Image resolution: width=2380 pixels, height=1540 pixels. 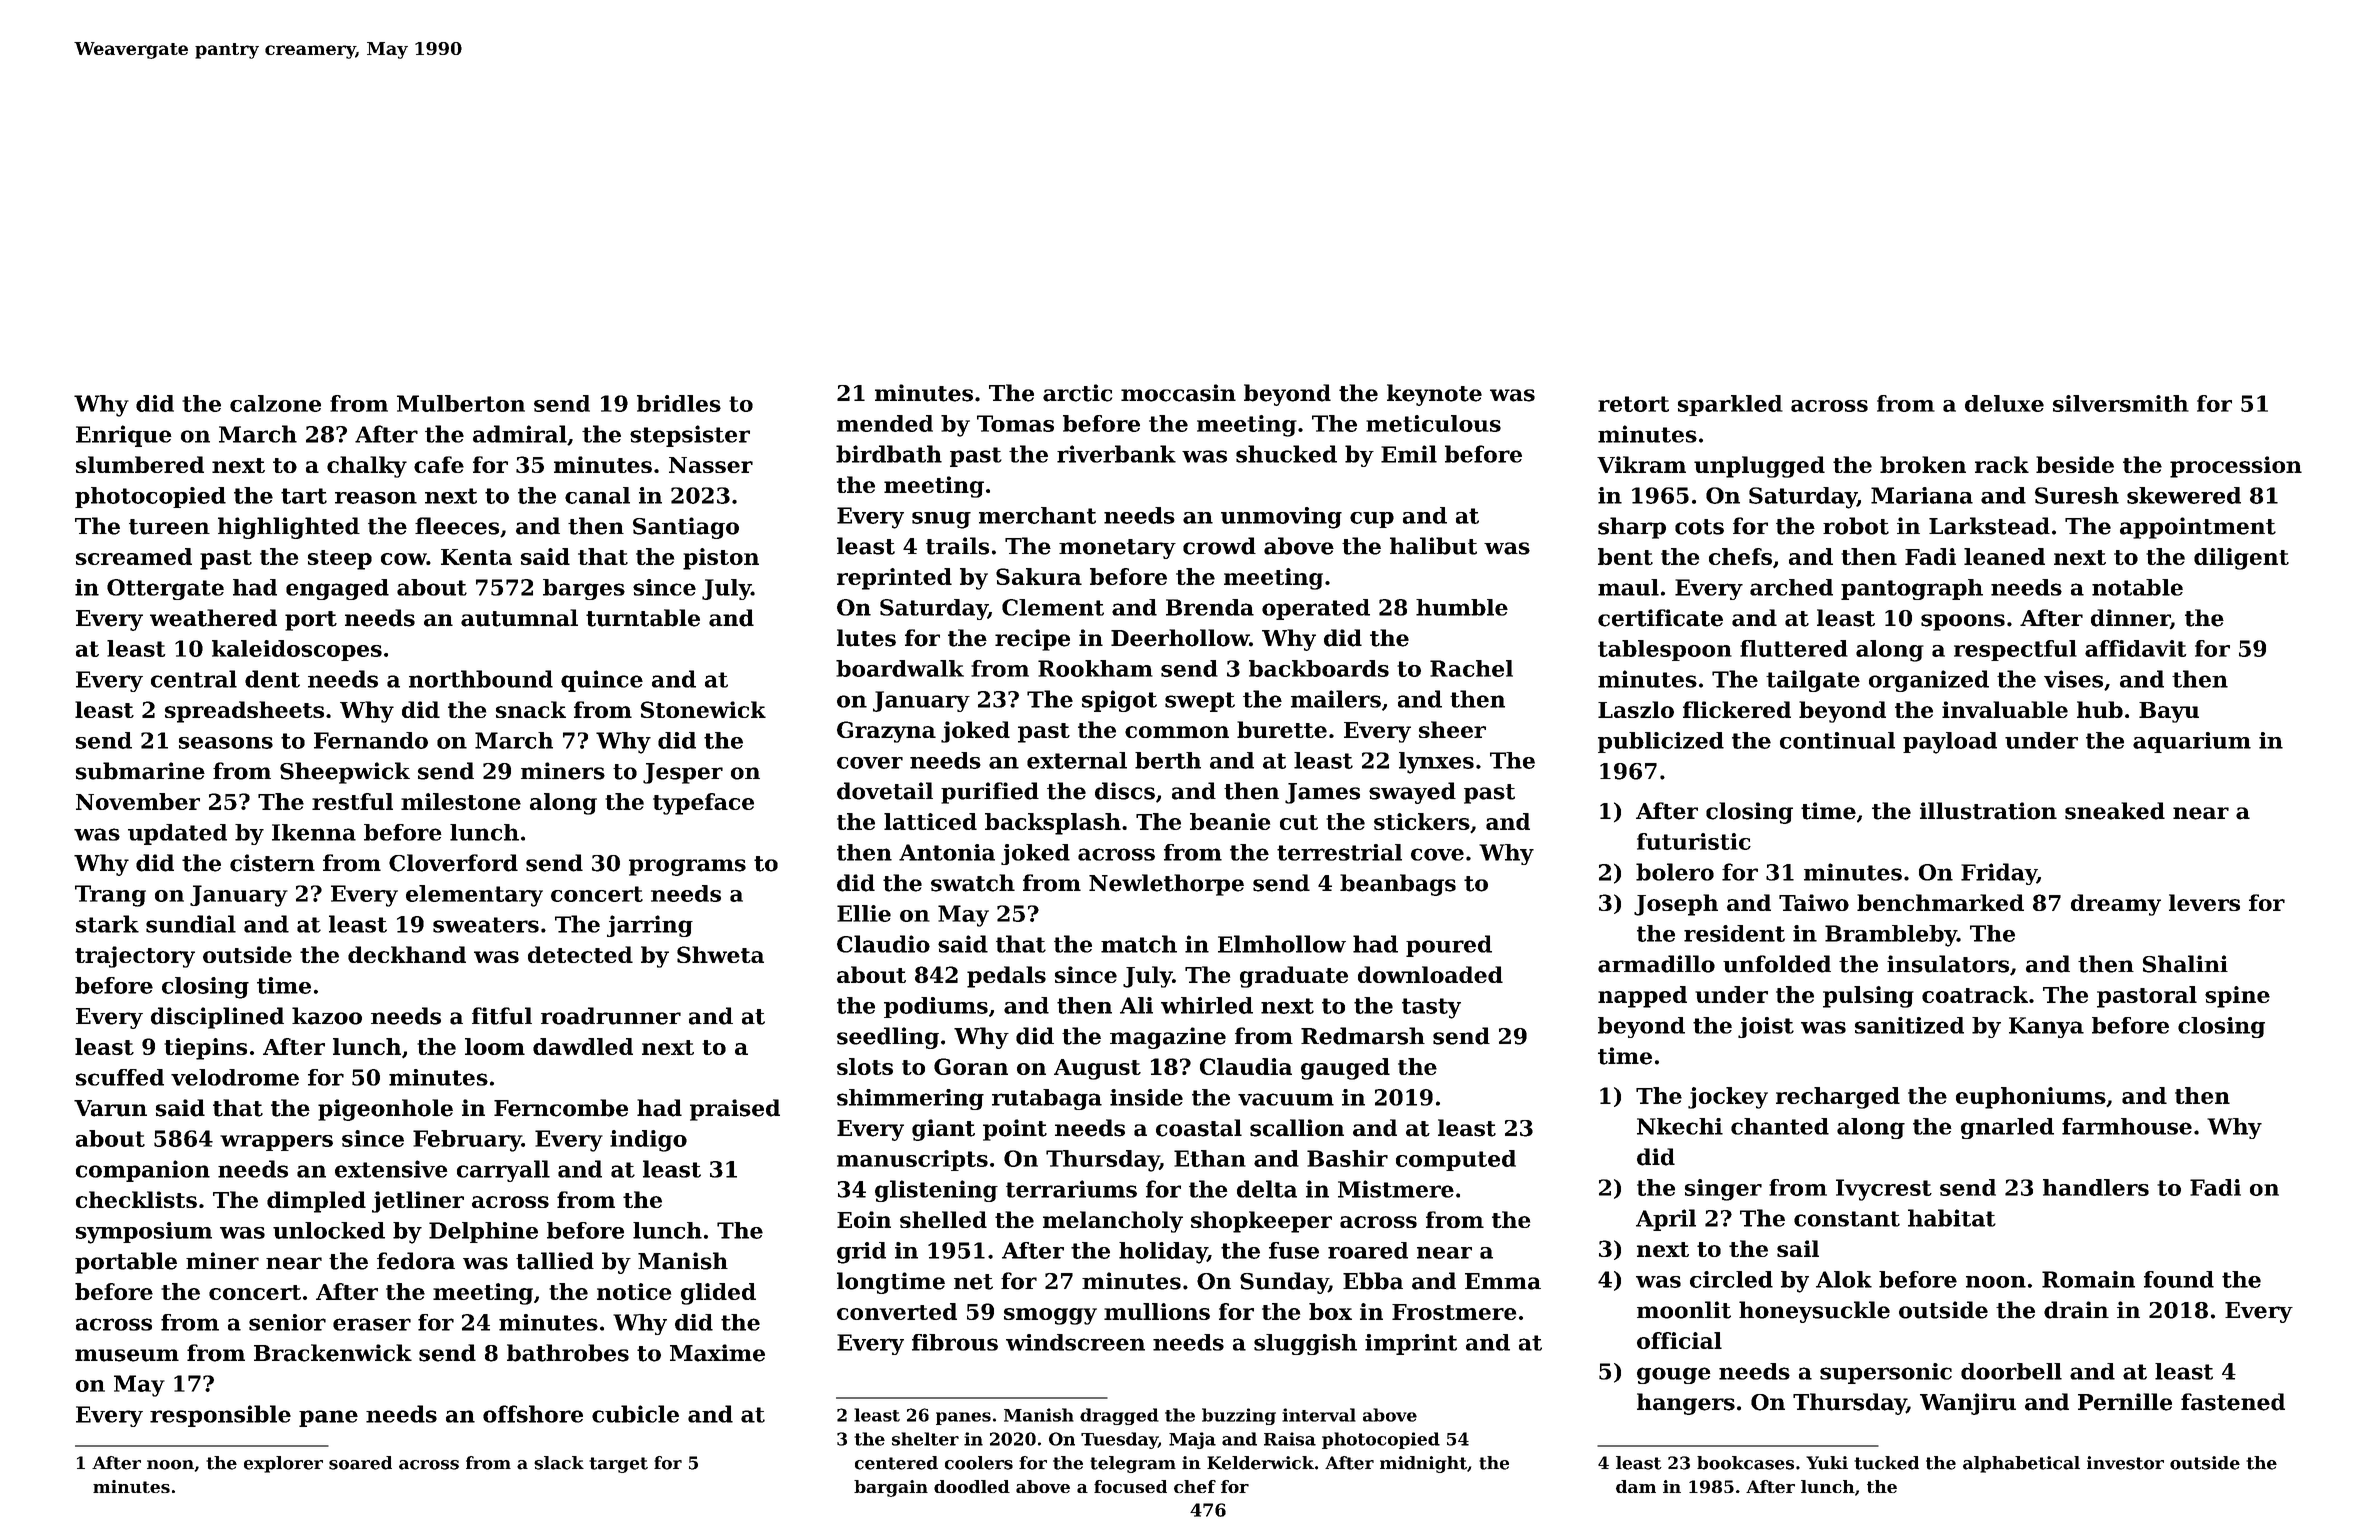 I want to click on silversmith, so click(x=2121, y=403).
